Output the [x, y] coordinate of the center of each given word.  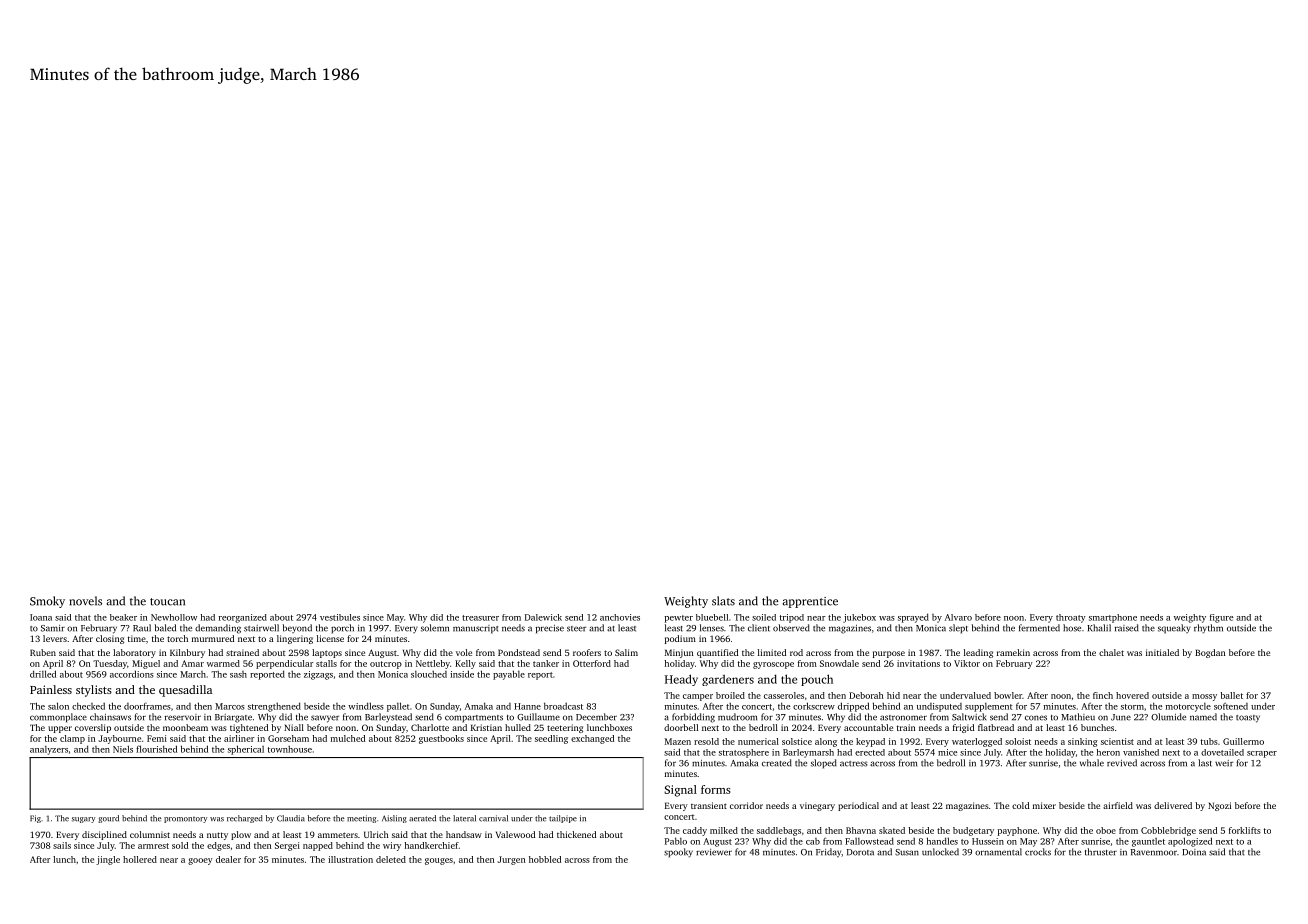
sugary [83, 820]
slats [723, 601]
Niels [123, 749]
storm [1132, 707]
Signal [680, 791]
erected [870, 752]
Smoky [47, 602]
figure [1221, 618]
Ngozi [1219, 806]
